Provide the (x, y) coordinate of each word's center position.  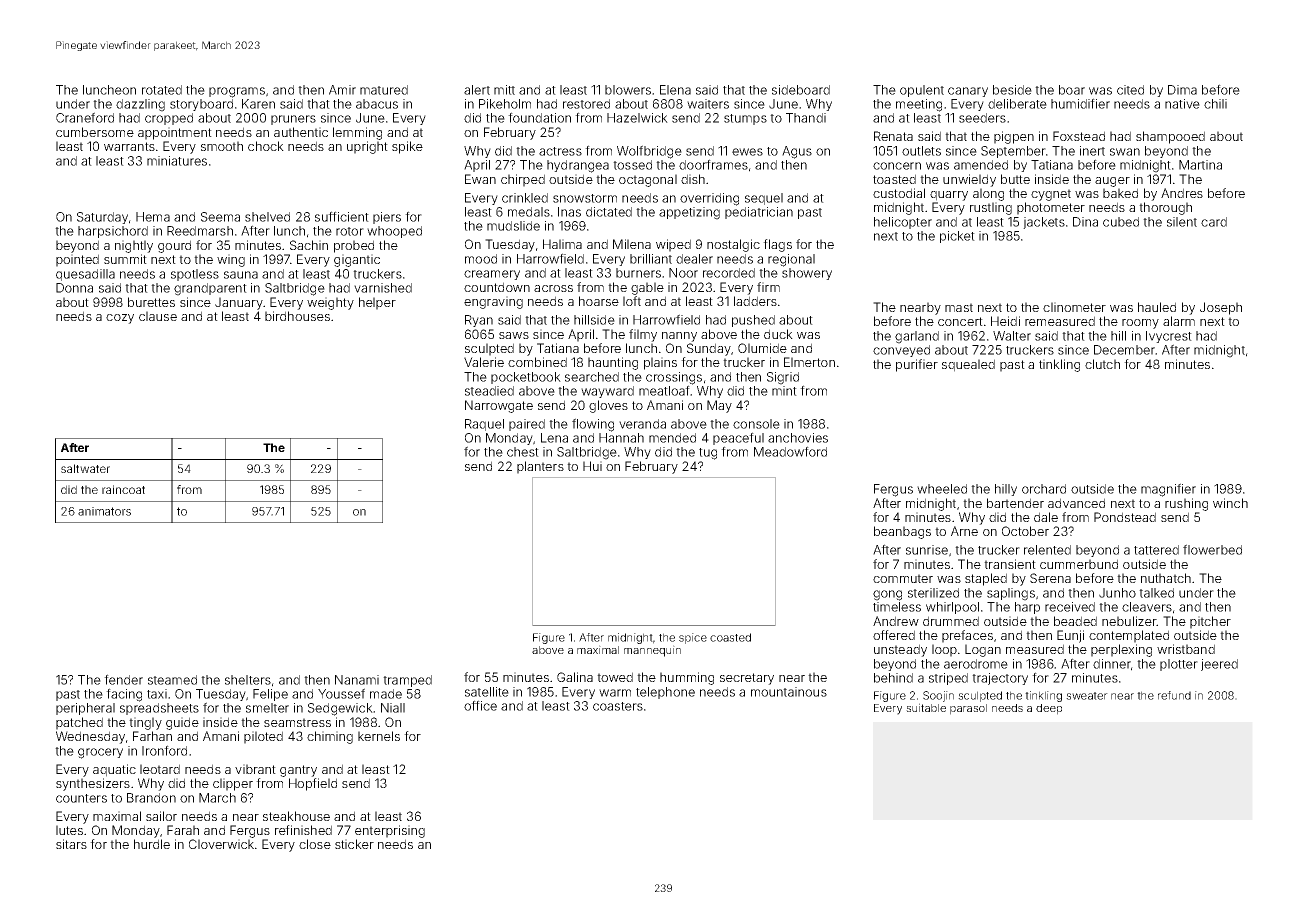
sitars (71, 844)
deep (1049, 709)
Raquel (484, 425)
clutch (1102, 364)
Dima (1182, 90)
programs (237, 92)
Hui (592, 466)
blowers (628, 90)
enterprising (390, 831)
